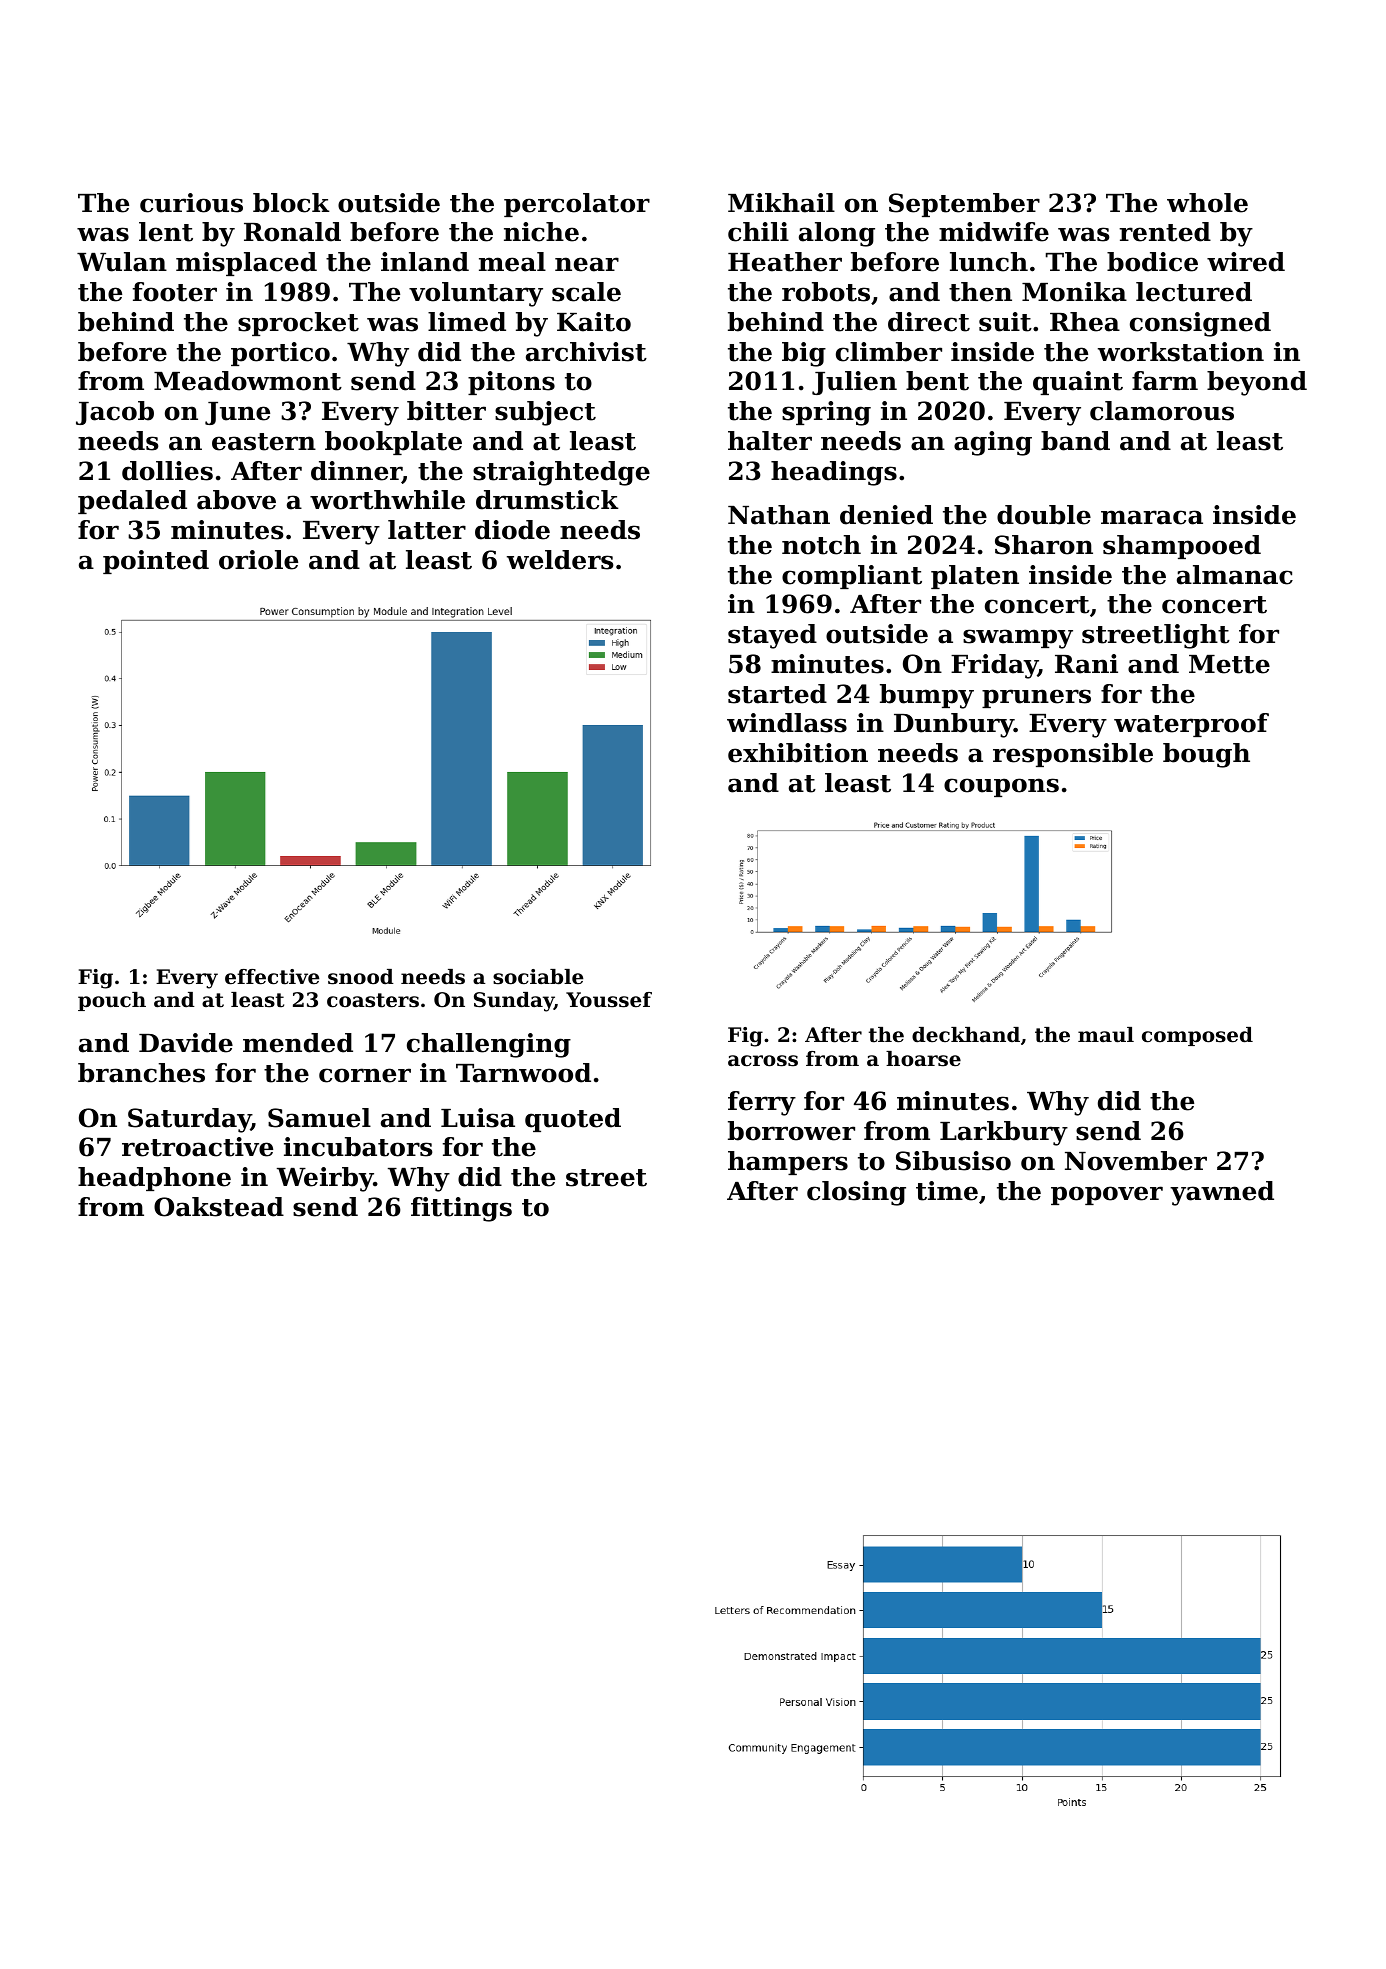 The height and width of the image is (1969, 1386). Describe the element at coordinates (560, 560) in the image. I see `welders` at that location.
